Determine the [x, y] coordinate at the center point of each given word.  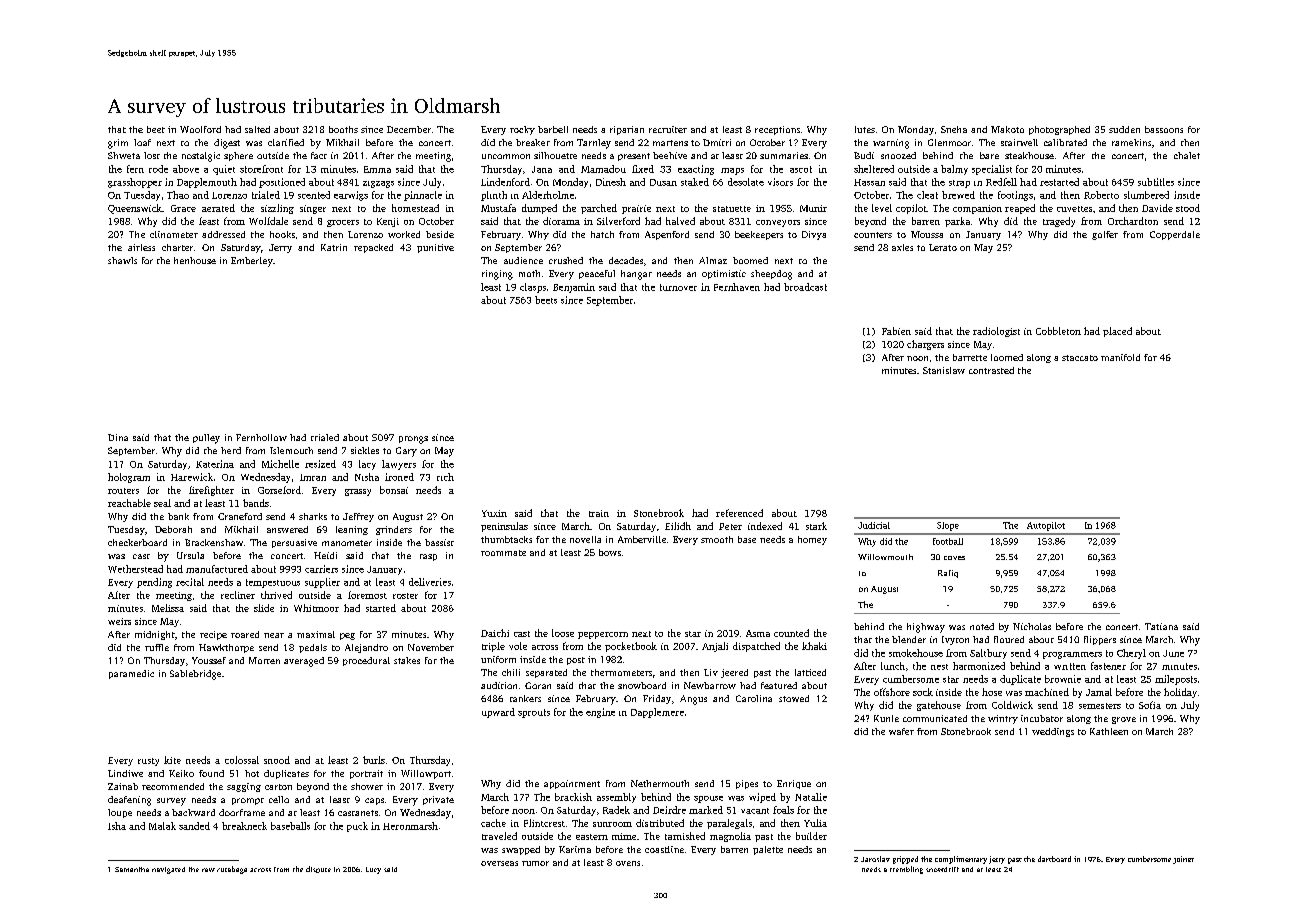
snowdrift [942, 869]
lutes [865, 129]
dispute [318, 869]
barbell [553, 129]
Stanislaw [944, 370]
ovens [628, 863]
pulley [206, 439]
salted [257, 129]
